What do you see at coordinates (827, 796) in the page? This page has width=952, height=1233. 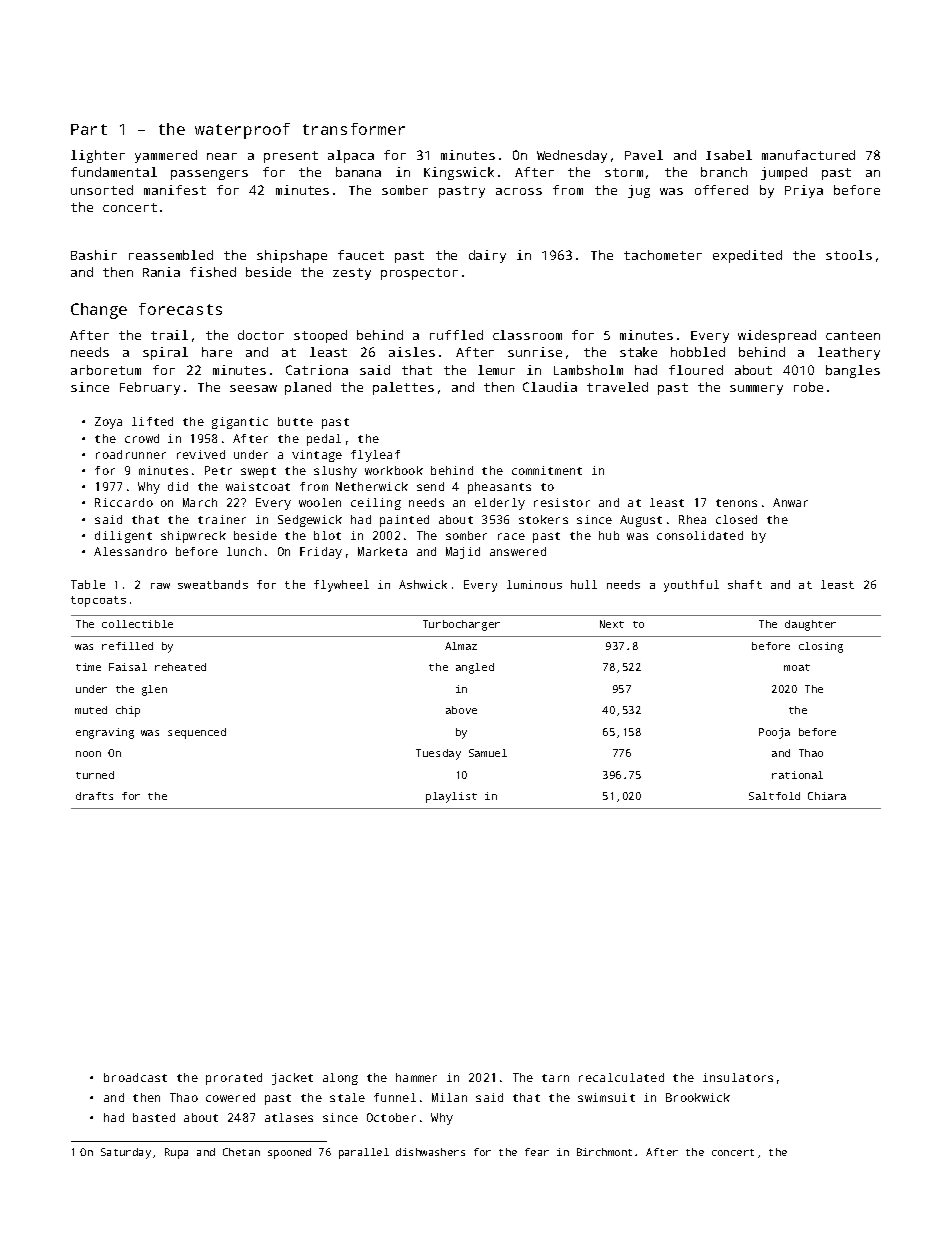 I see `Chiara` at bounding box center [827, 796].
